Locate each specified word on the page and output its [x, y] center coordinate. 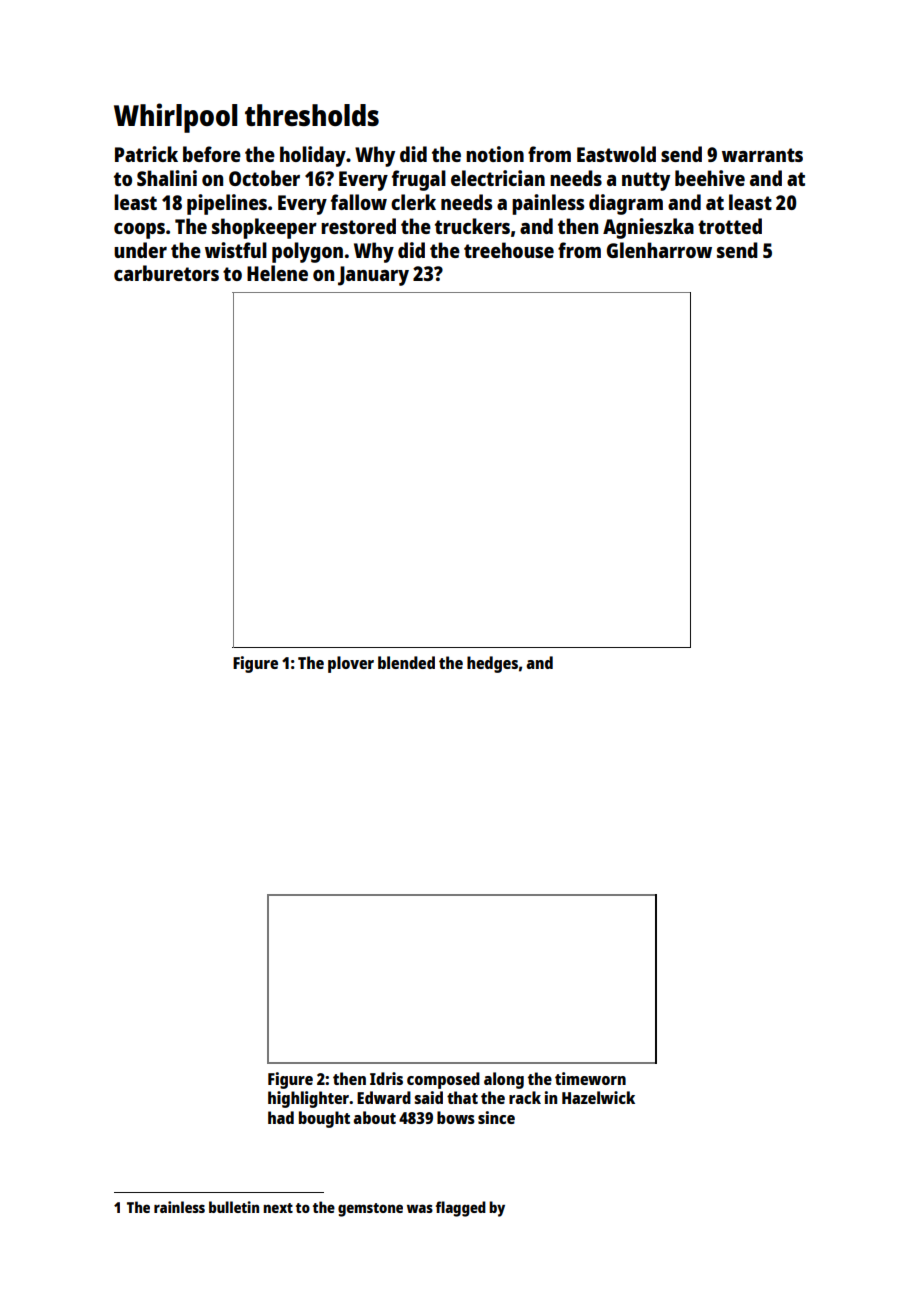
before [212, 154]
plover [351, 664]
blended [406, 662]
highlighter [308, 1099]
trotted [730, 226]
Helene [277, 273]
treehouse [509, 250]
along [504, 1080]
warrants [762, 155]
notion [495, 154]
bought [324, 1119]
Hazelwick [598, 1097]
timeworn [590, 1078]
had [281, 1117]
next [278, 1208]
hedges [492, 664]
